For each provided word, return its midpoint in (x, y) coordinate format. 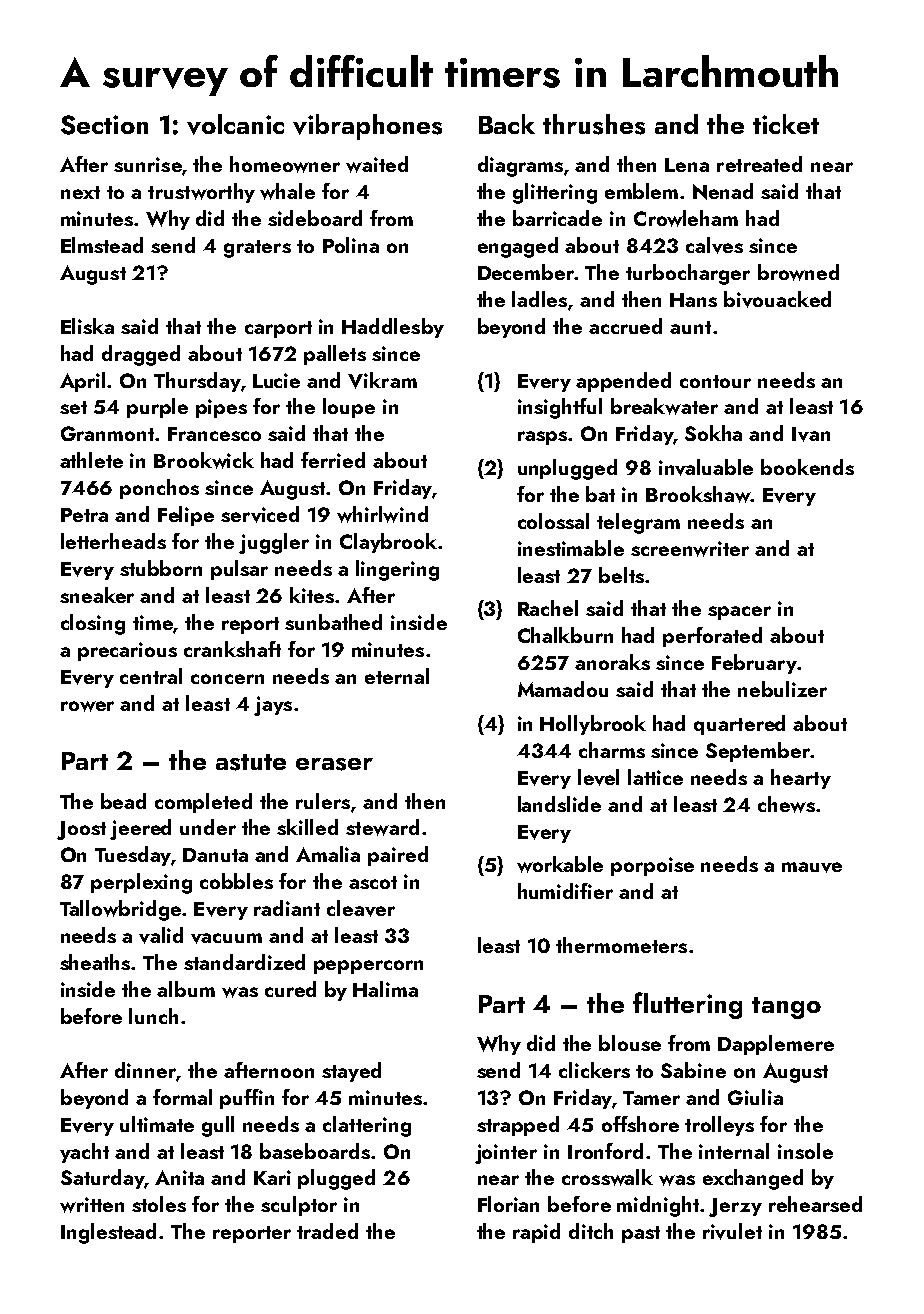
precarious (127, 651)
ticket (786, 124)
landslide (559, 804)
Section (104, 125)
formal (182, 1097)
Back (507, 124)
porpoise (652, 866)
